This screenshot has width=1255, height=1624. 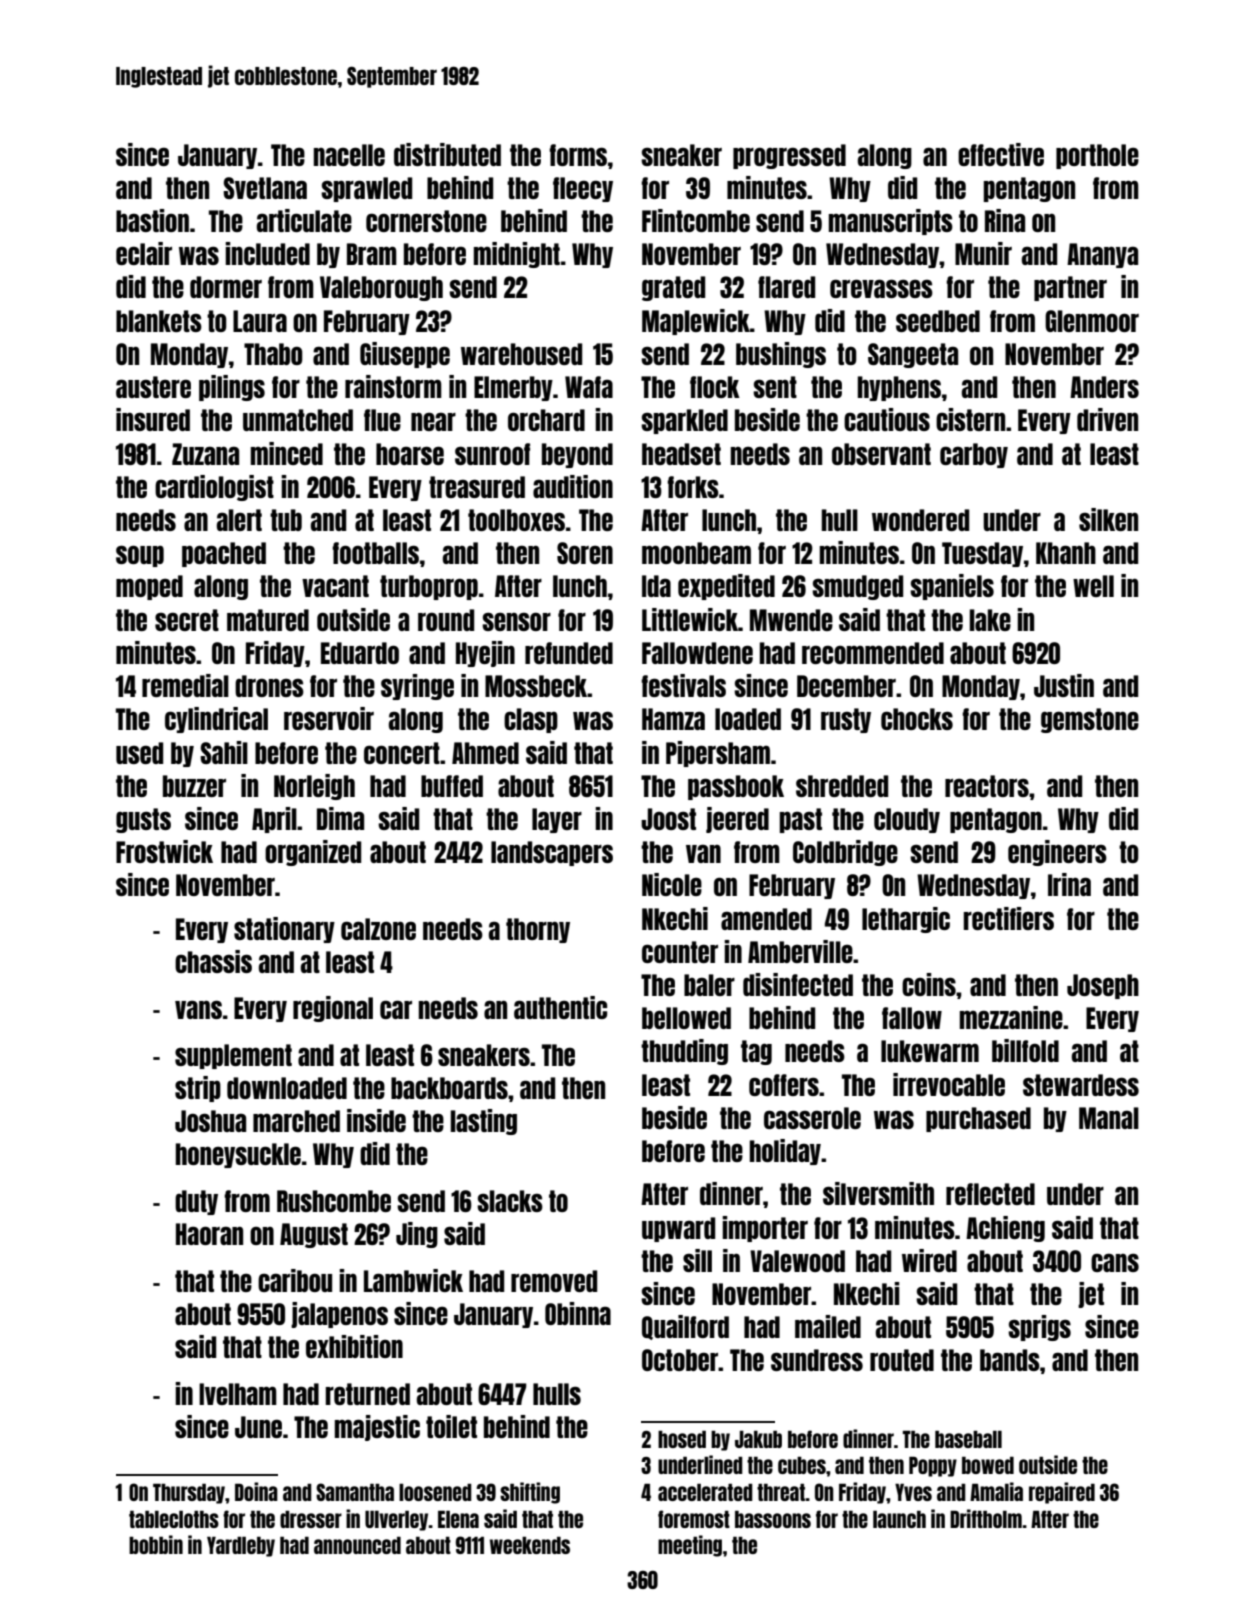 I want to click on hoarse, so click(x=410, y=454).
